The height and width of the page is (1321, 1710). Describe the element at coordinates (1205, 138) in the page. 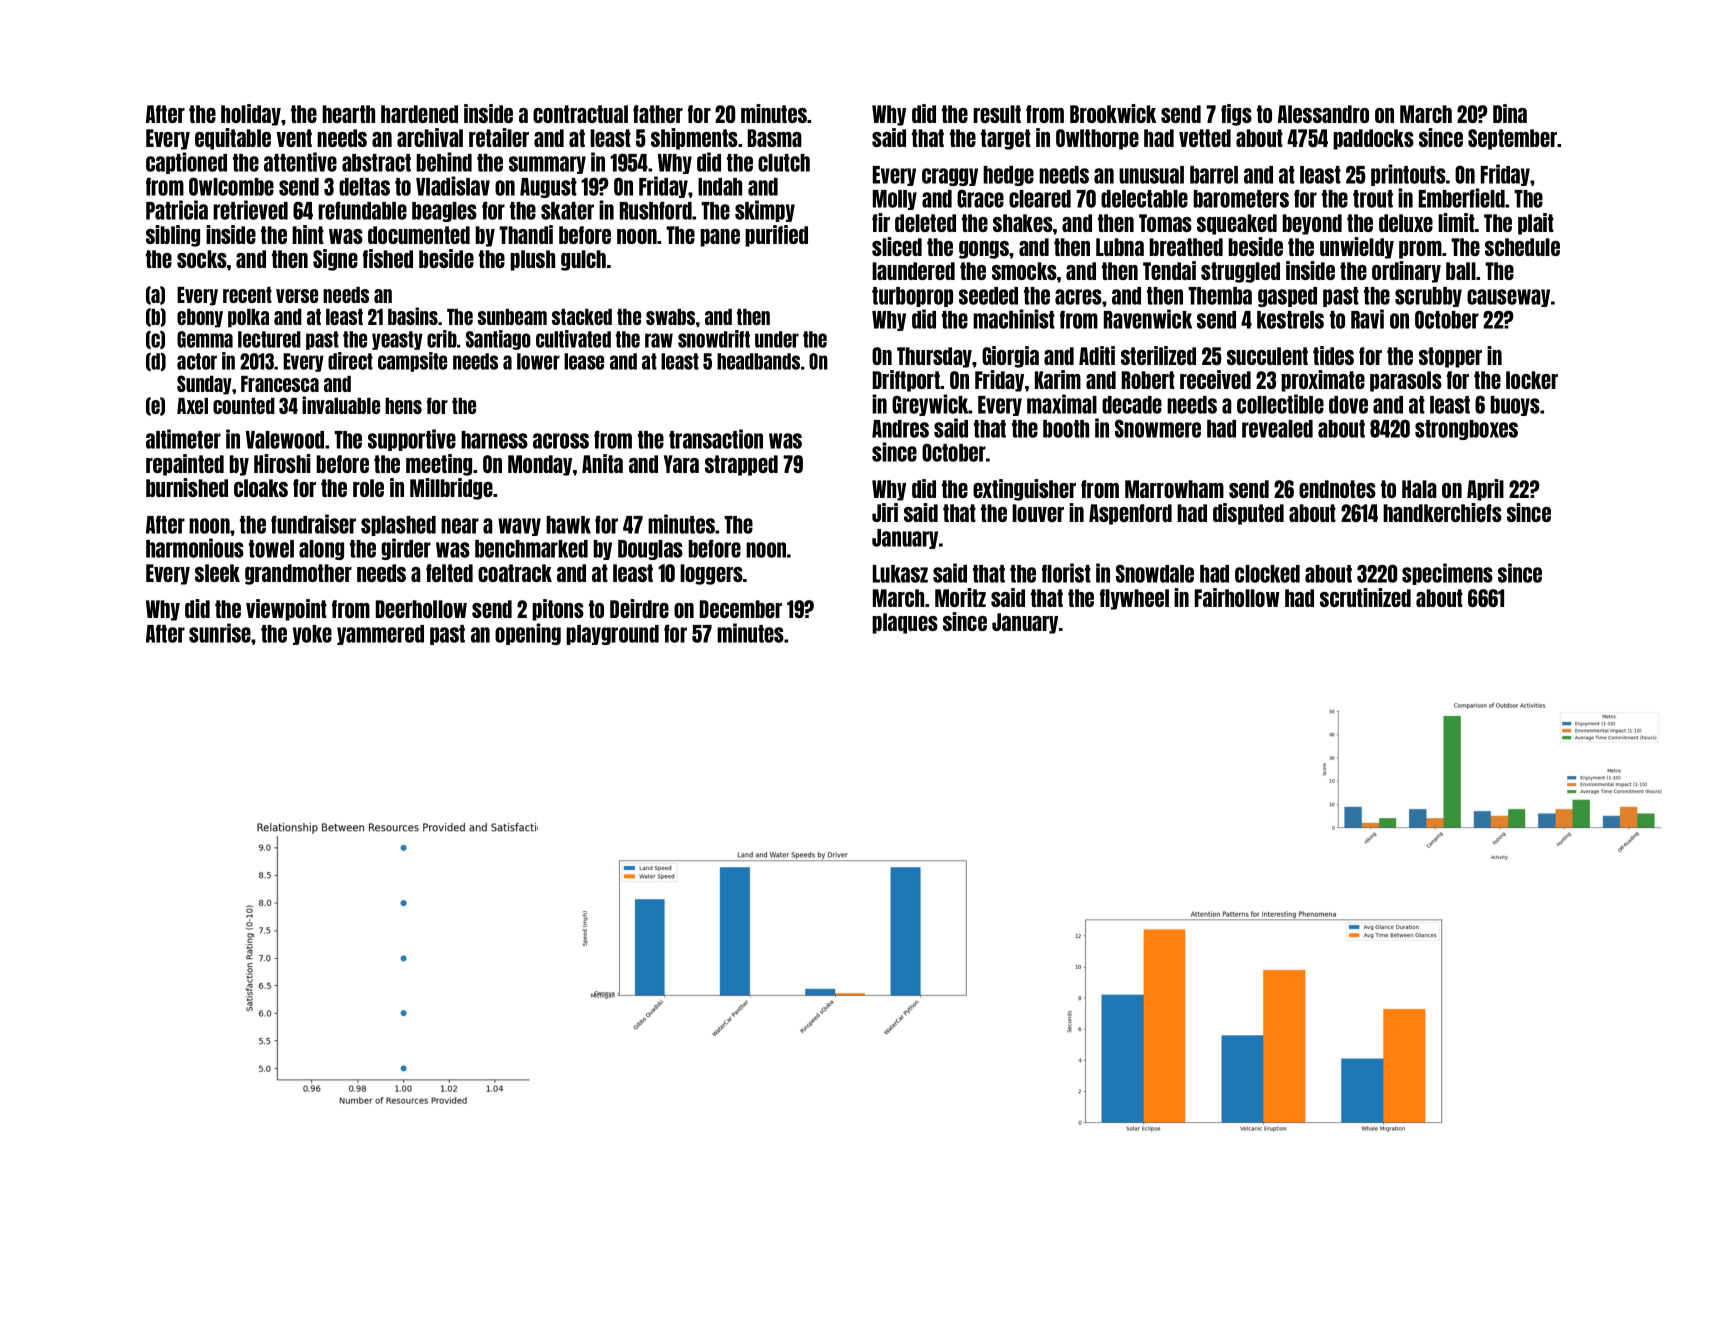

I see `vetted` at that location.
